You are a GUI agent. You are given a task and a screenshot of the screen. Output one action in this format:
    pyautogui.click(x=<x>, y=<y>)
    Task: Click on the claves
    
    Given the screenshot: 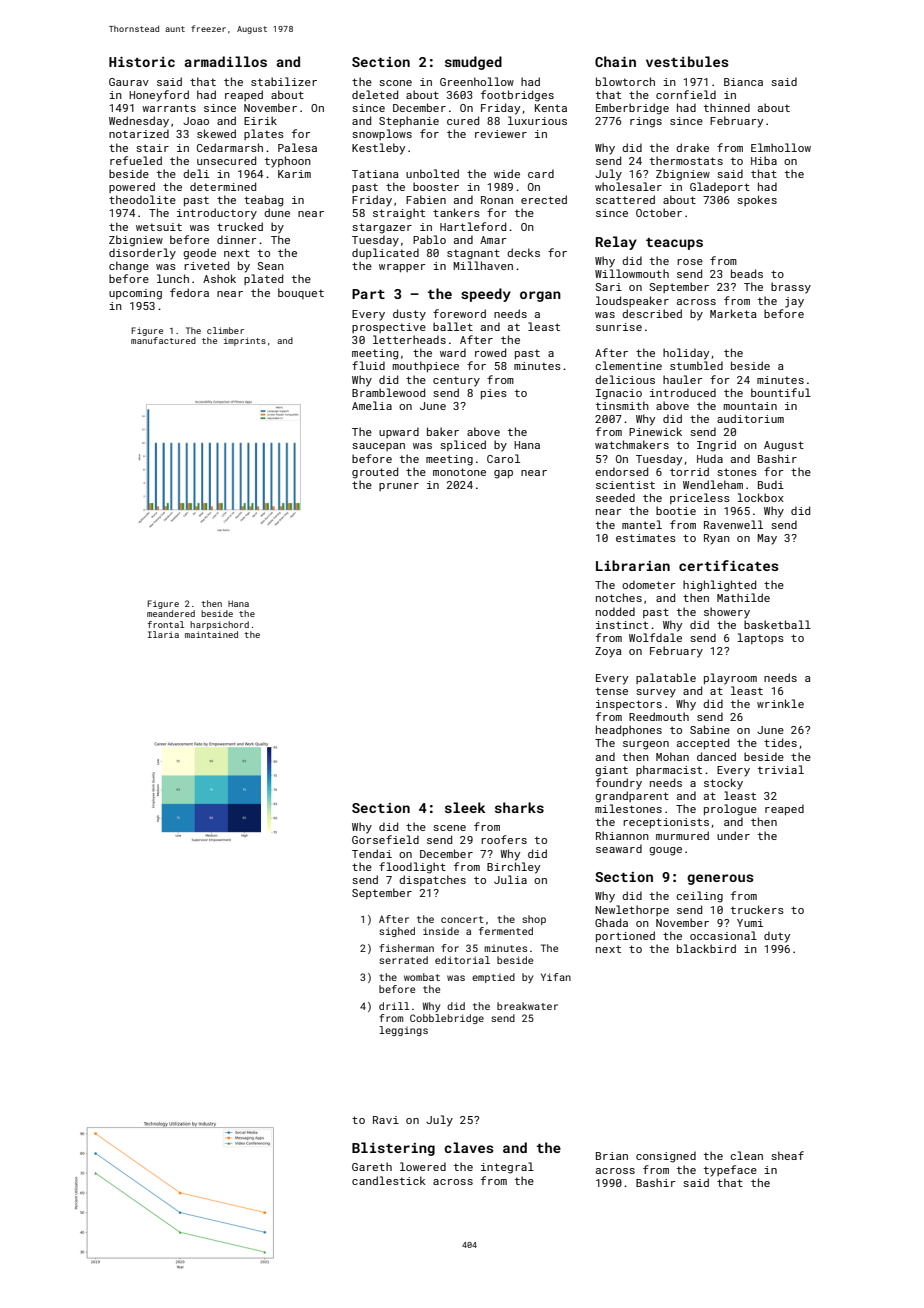 What is the action you would take?
    pyautogui.click(x=469, y=1147)
